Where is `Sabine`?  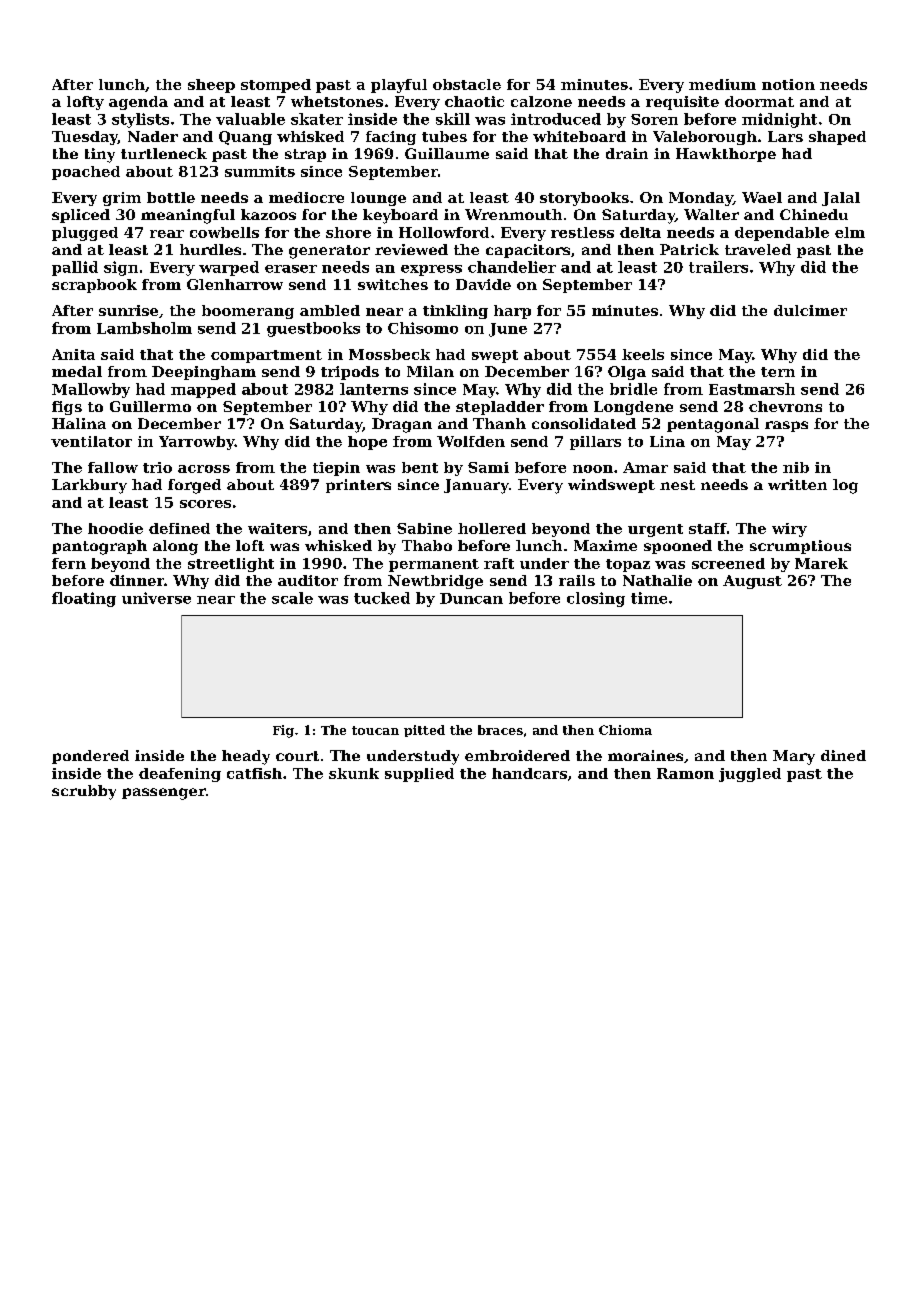
Sabine is located at coordinates (424, 528).
